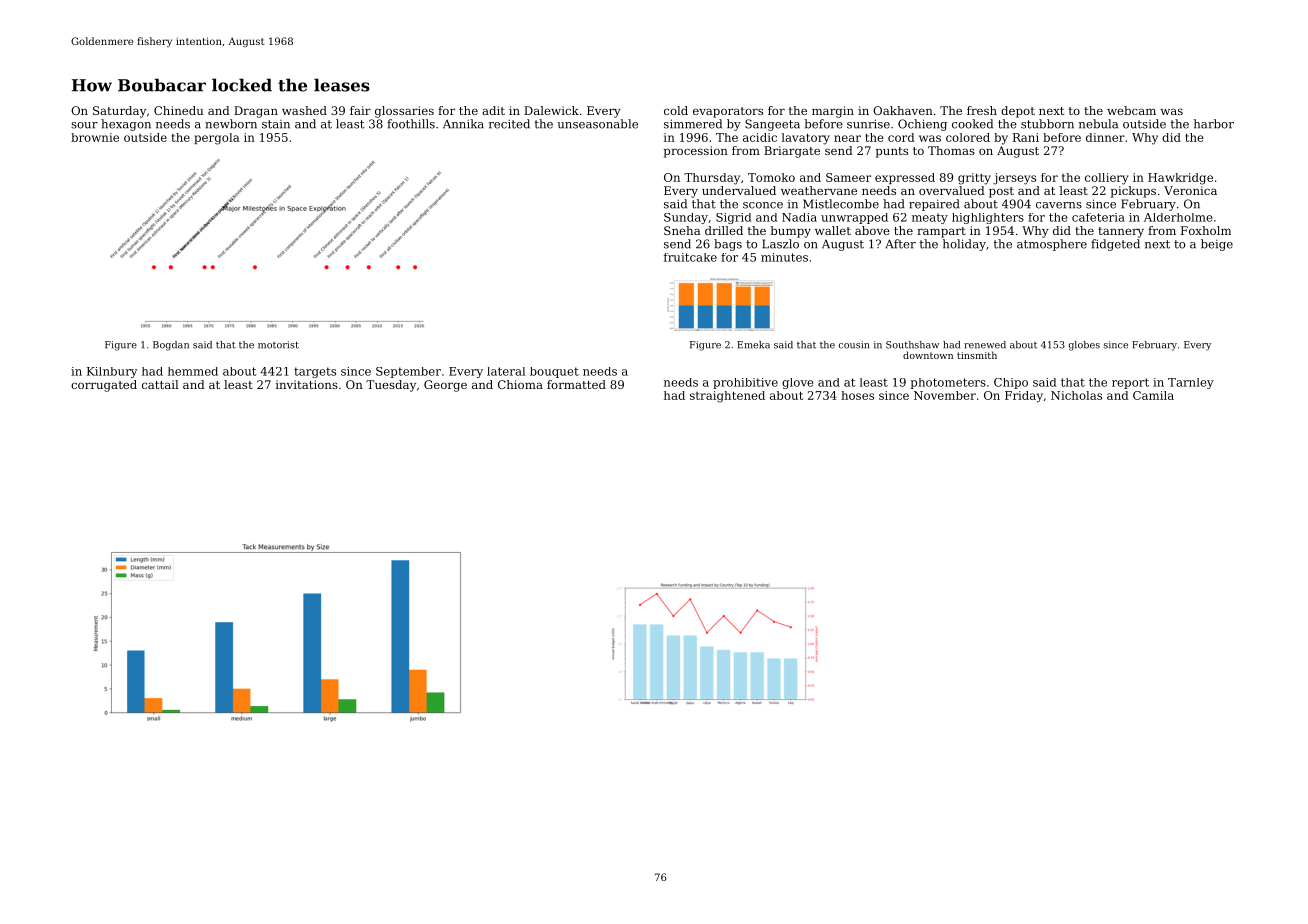  Describe the element at coordinates (171, 346) in the page. I see `Bogdan` at that location.
